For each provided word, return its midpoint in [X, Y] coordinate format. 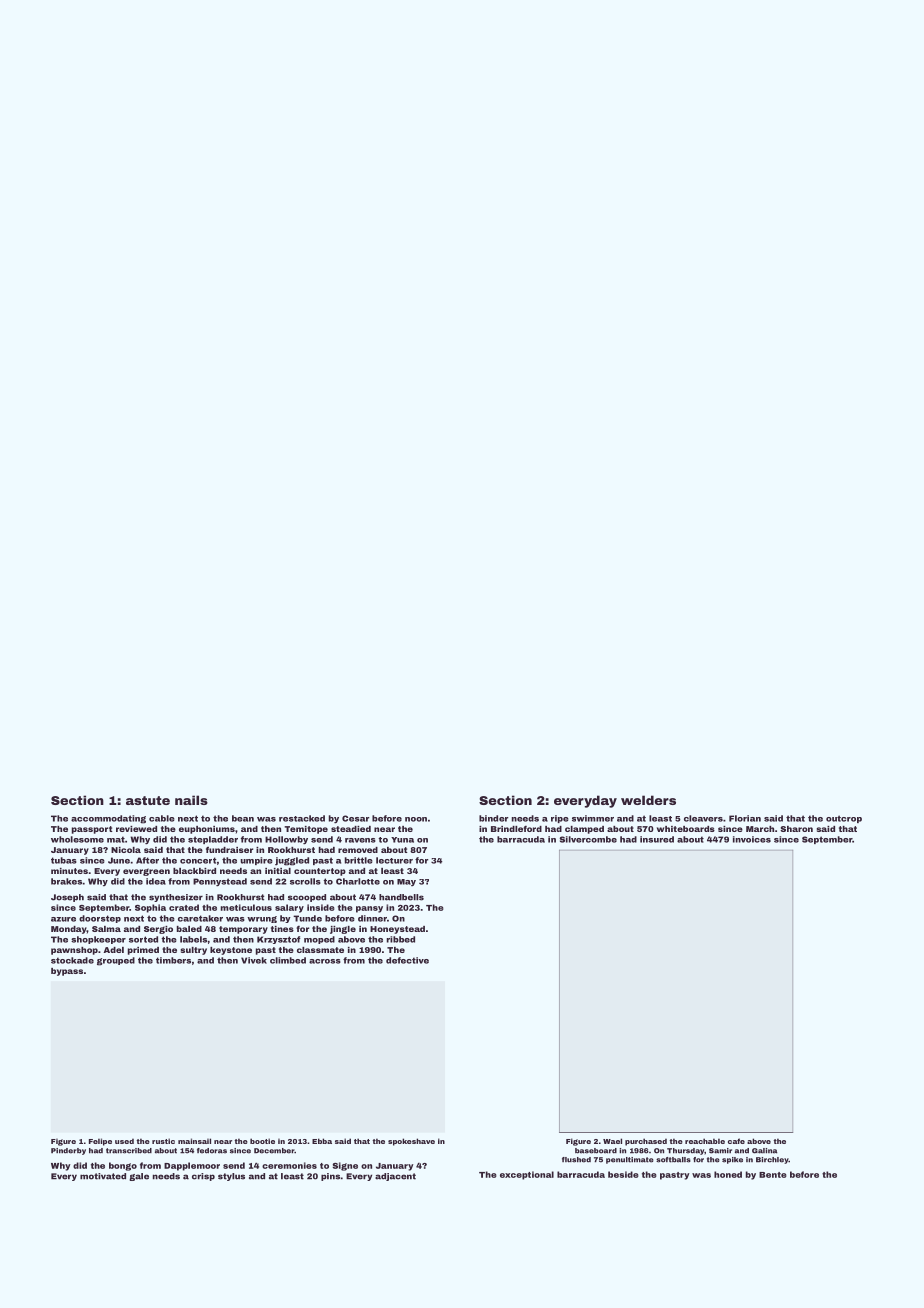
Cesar [356, 818]
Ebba [322, 1141]
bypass [67, 972]
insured [657, 839]
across [325, 961]
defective [407, 960]
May [406, 882]
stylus [231, 1177]
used [124, 1141]
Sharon [796, 829]
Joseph [67, 898]
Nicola [126, 850]
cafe [736, 1141]
